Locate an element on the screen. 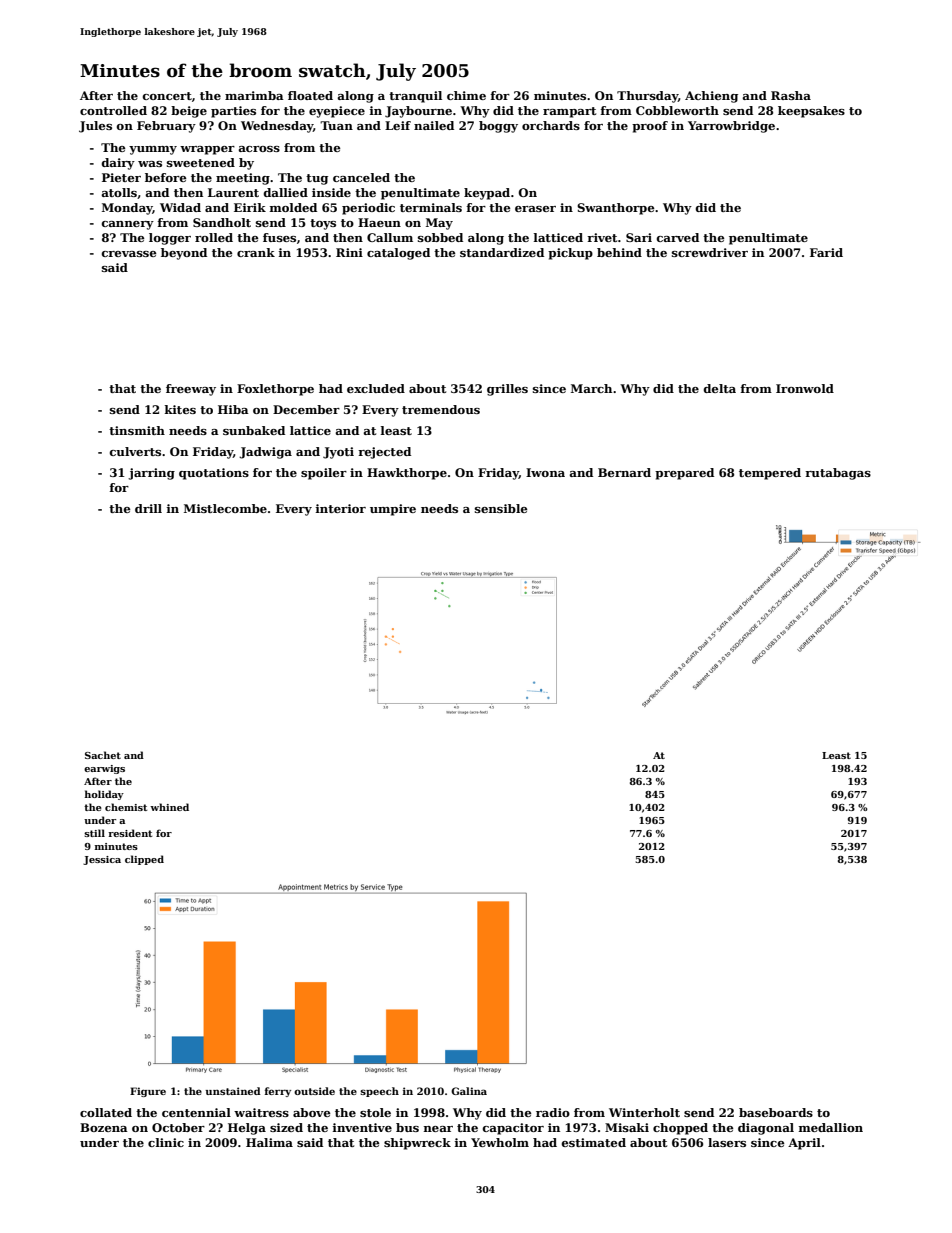  kites is located at coordinates (180, 409).
